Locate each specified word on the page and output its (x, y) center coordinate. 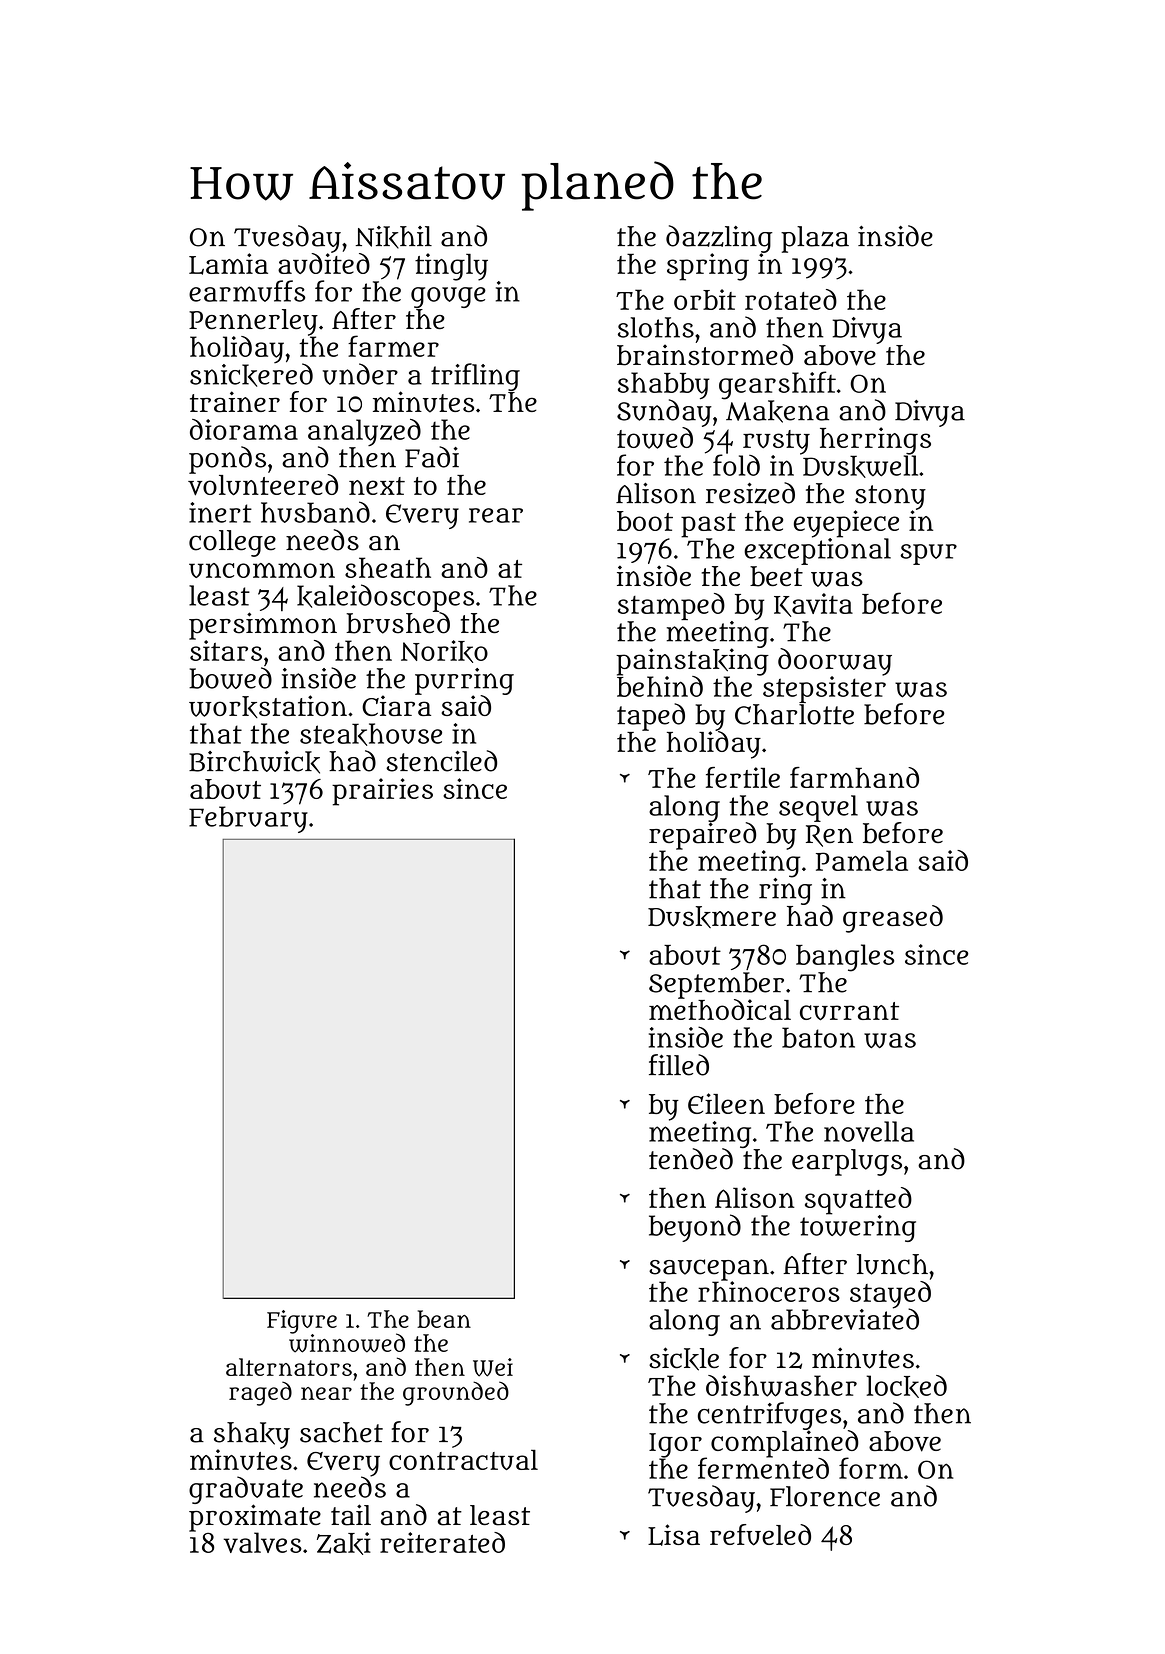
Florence (825, 1496)
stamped (671, 606)
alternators (289, 1367)
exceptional (817, 551)
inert (220, 512)
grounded (456, 1393)
